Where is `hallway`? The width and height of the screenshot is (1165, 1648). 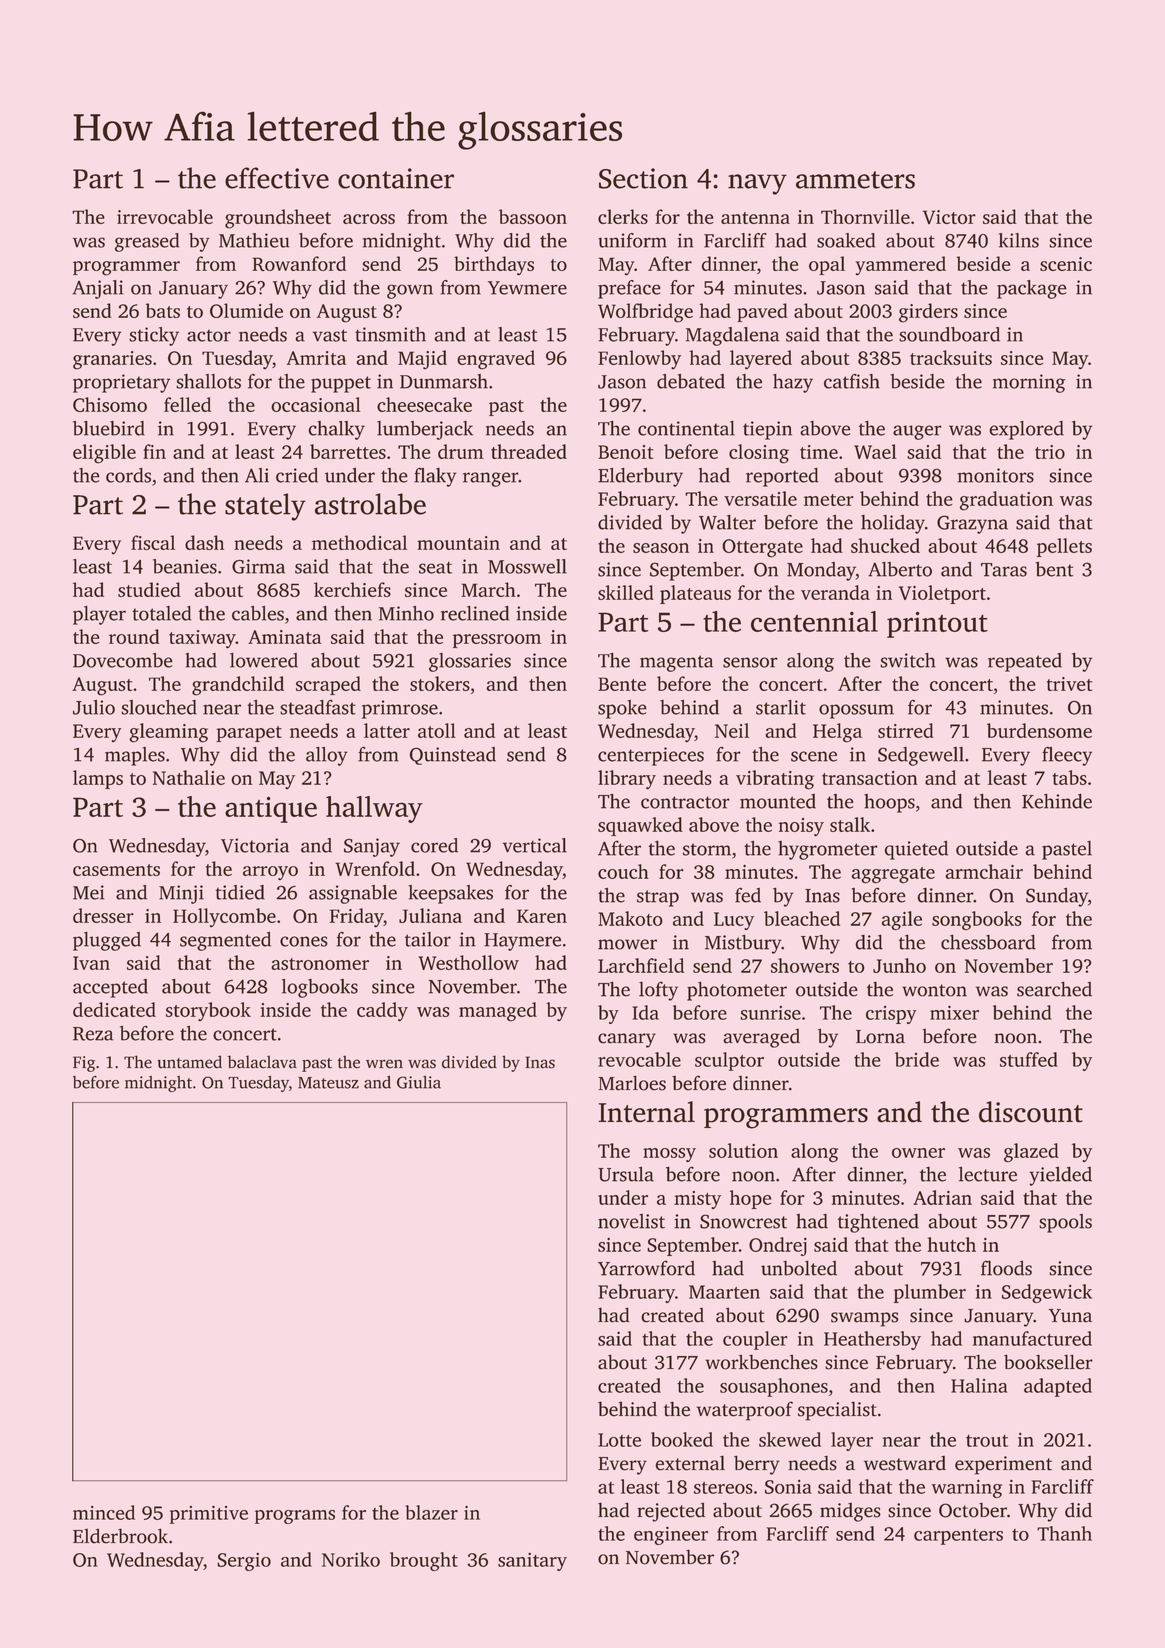 hallway is located at coordinates (374, 809).
